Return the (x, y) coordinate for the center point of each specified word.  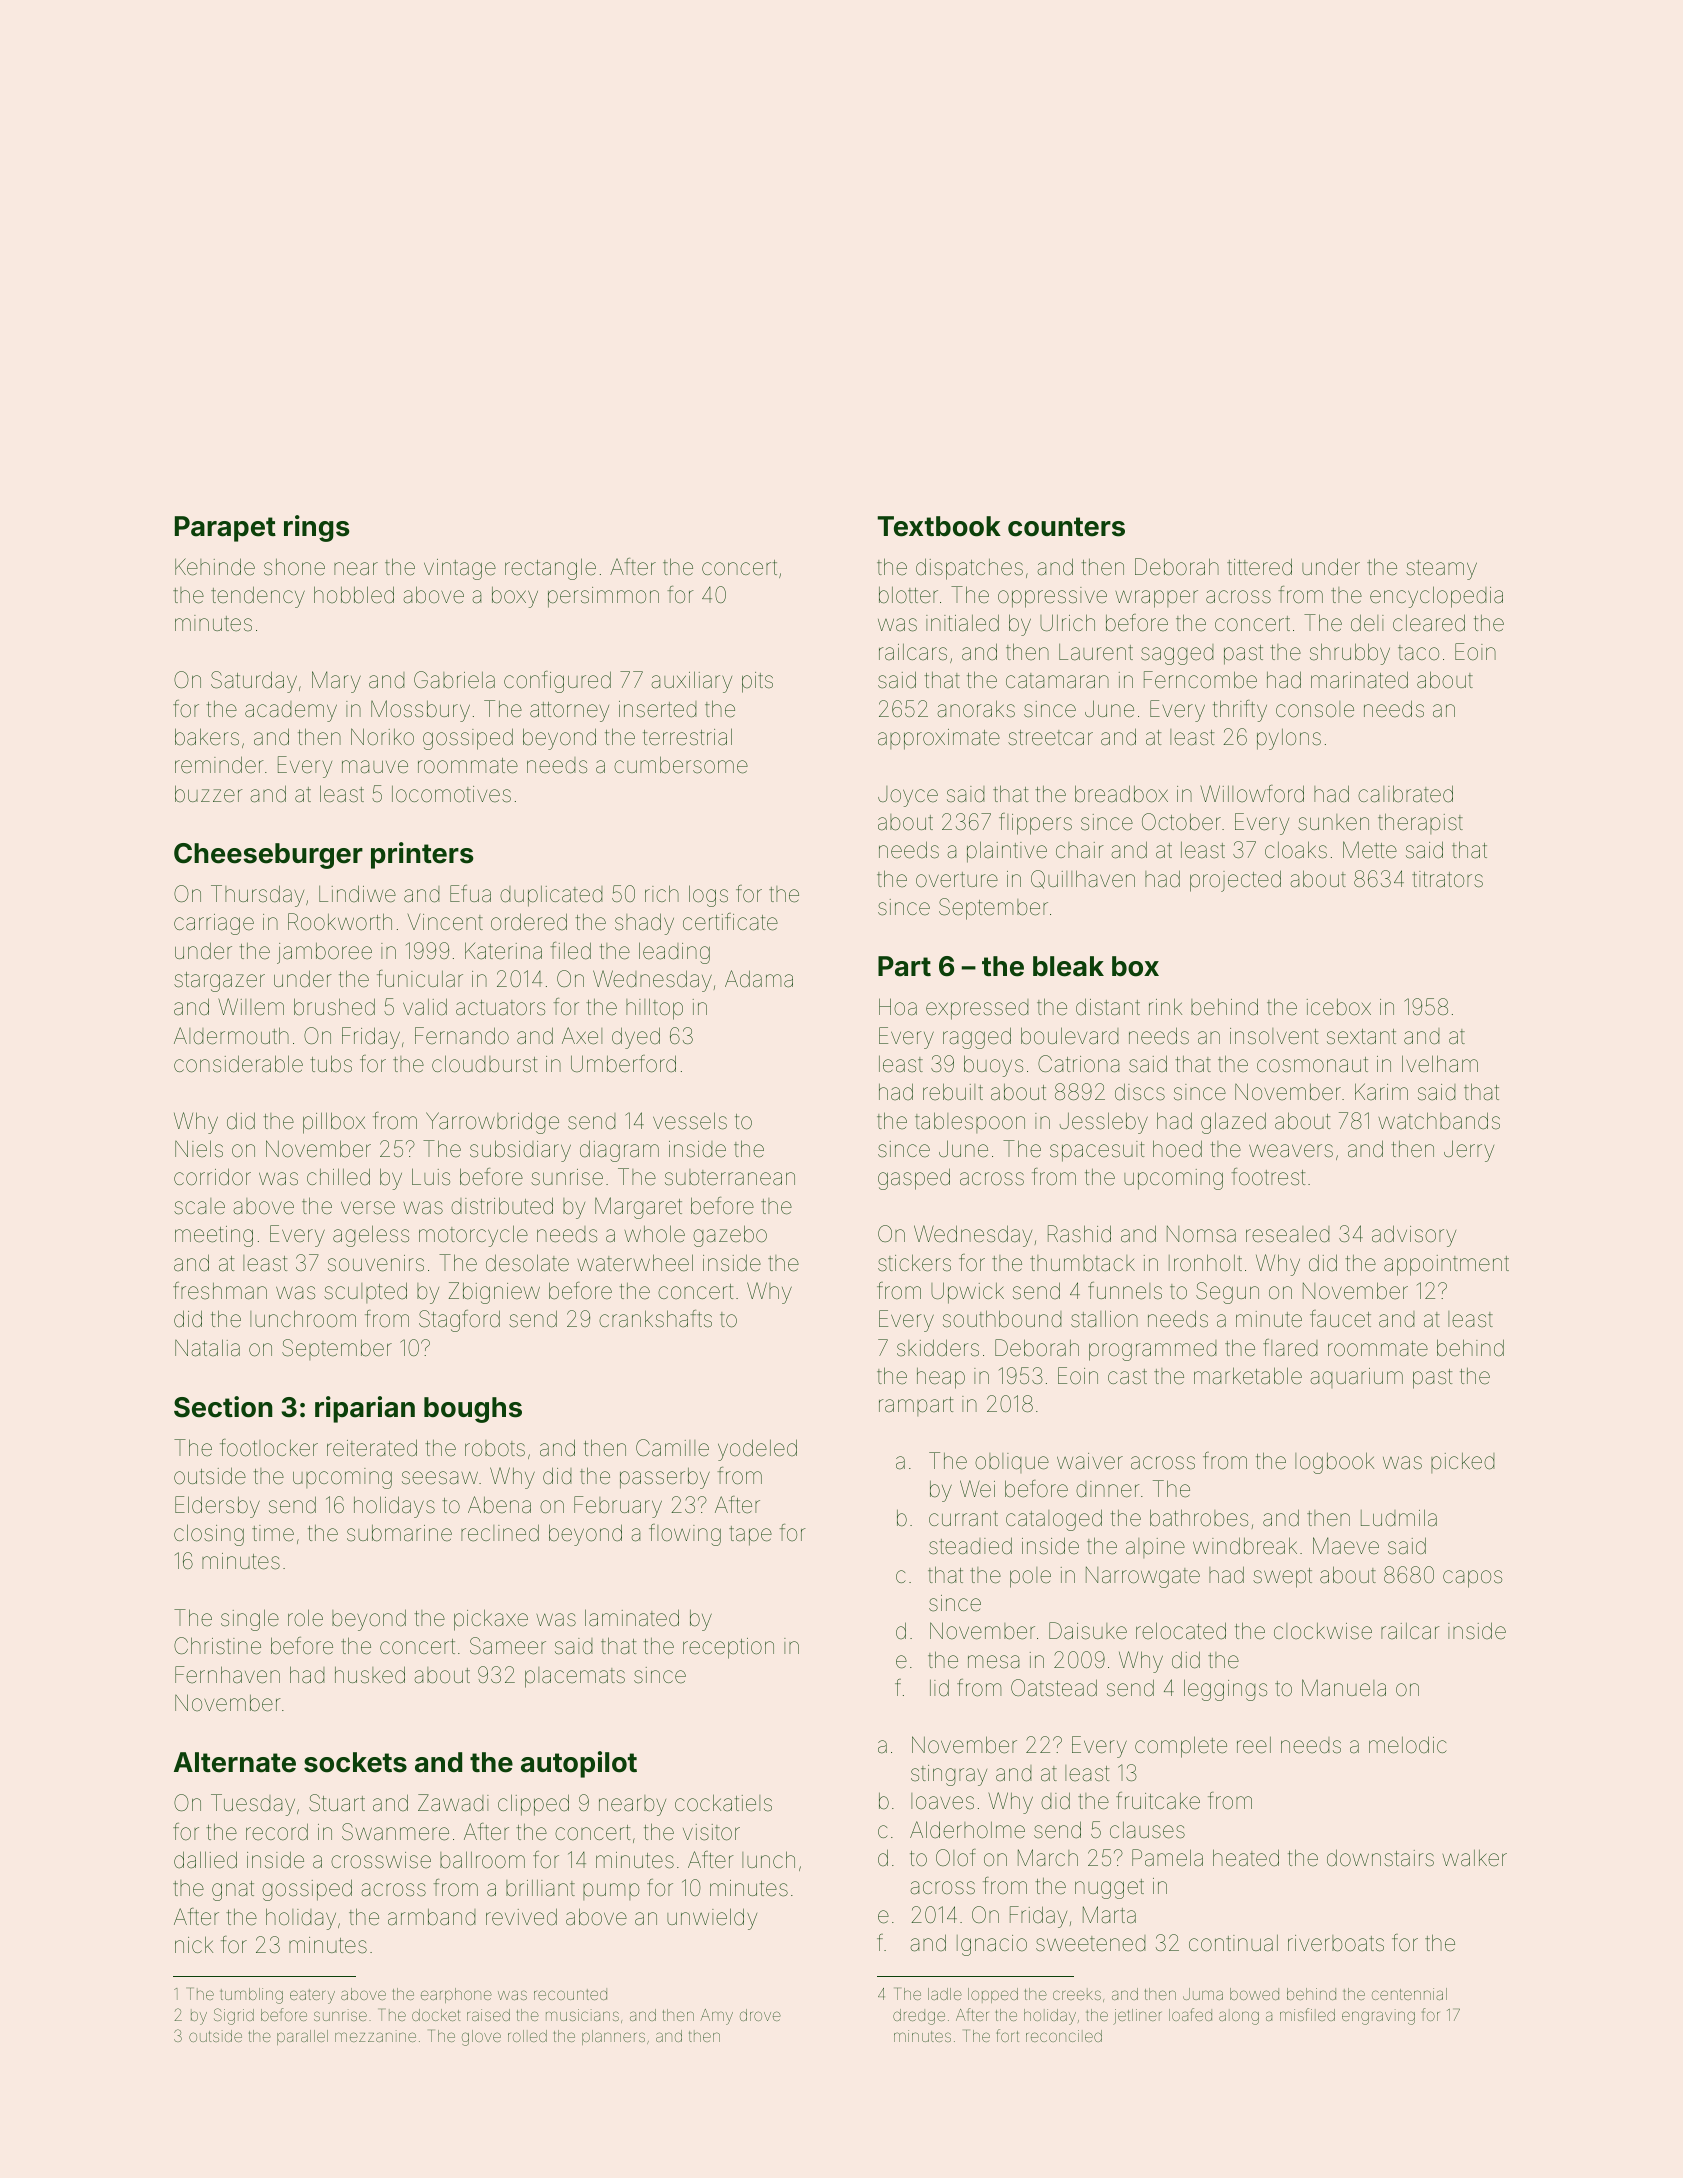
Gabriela (454, 680)
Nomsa (1201, 1234)
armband (431, 1917)
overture (957, 880)
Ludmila (1399, 1518)
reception (728, 1648)
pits (757, 682)
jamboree (324, 953)
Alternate (235, 1762)
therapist (1420, 823)
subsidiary (520, 1151)
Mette (1370, 850)
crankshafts (655, 1319)
